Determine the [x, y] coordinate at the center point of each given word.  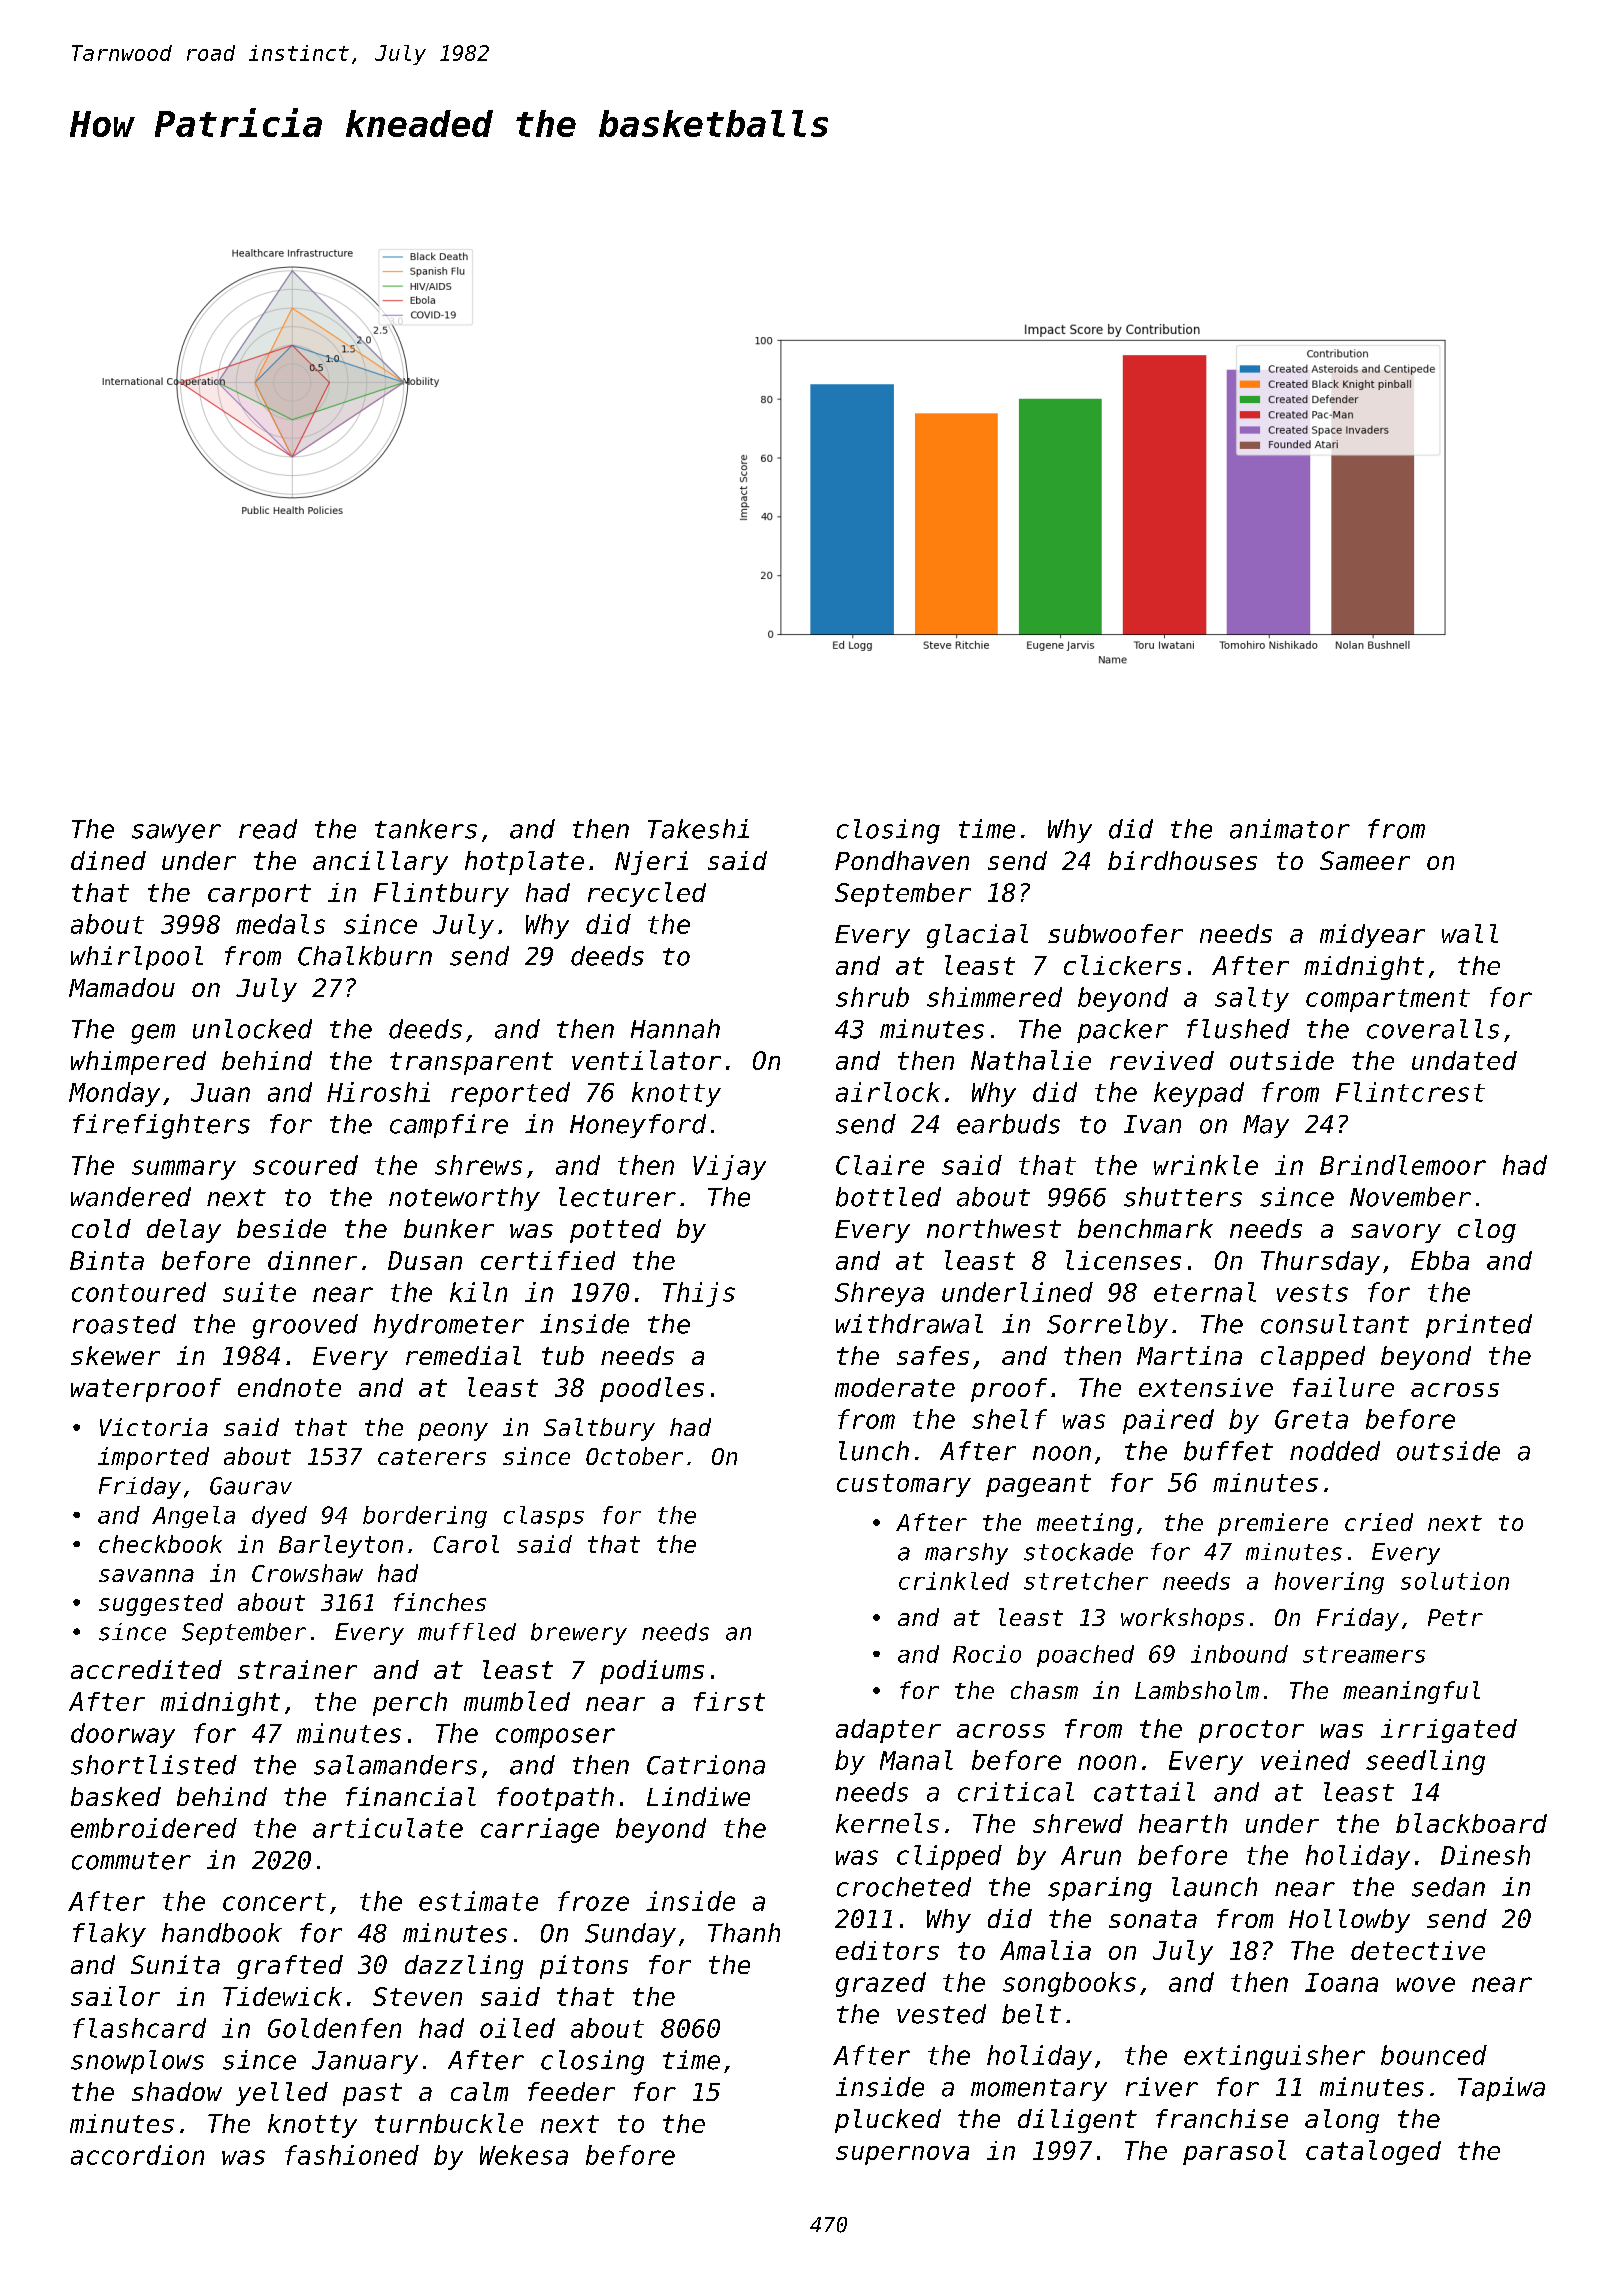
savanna [146, 1575]
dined [108, 860]
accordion [137, 2155]
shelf [1009, 1419]
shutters [1183, 1197]
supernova [902, 2155]
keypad [1199, 1094]
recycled [647, 894]
